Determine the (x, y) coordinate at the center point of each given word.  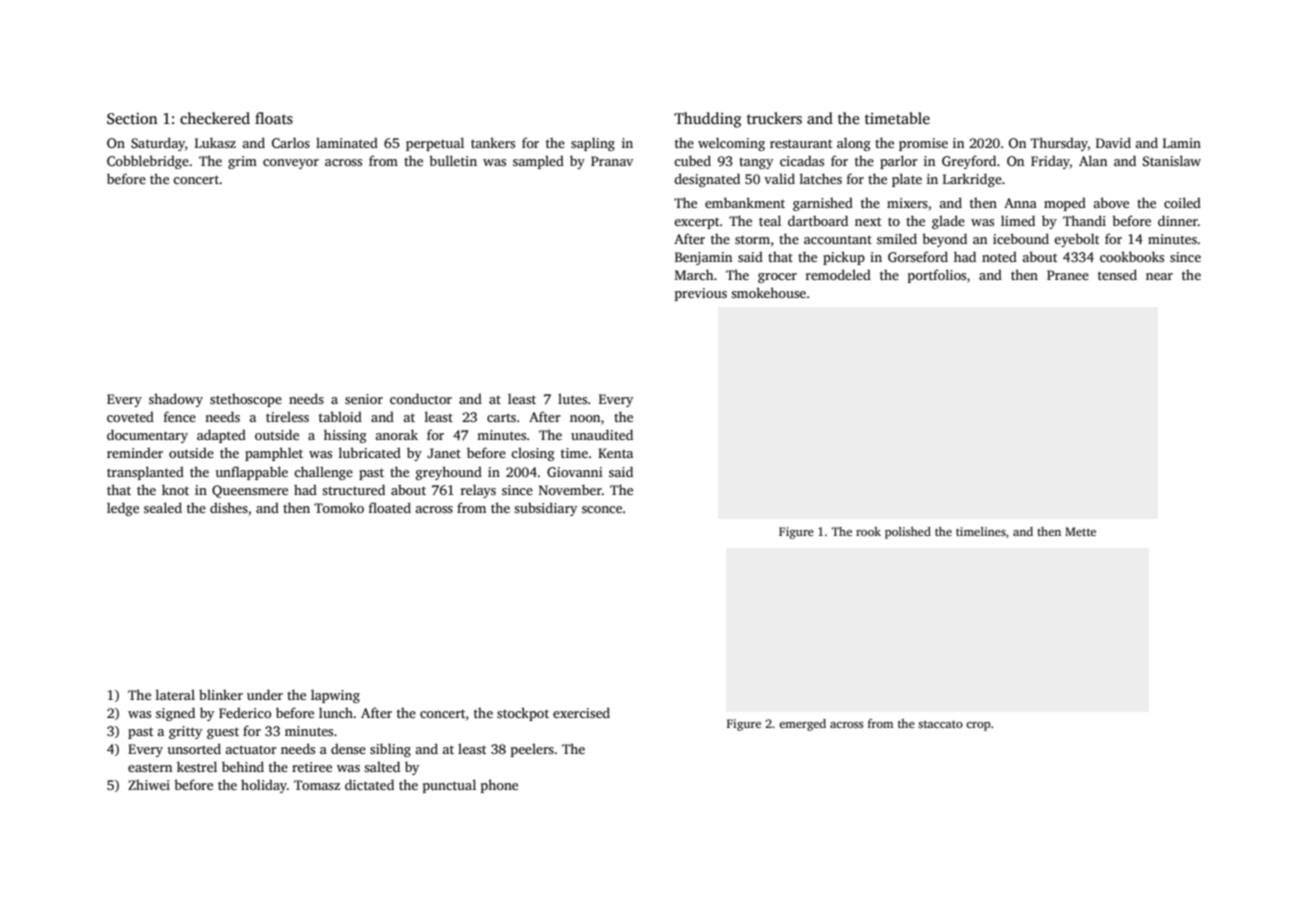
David (1113, 142)
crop (978, 726)
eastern (150, 767)
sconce (602, 509)
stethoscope (246, 400)
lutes (572, 398)
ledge (123, 509)
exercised (581, 712)
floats (274, 118)
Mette (1080, 531)
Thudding (707, 120)
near (1159, 276)
